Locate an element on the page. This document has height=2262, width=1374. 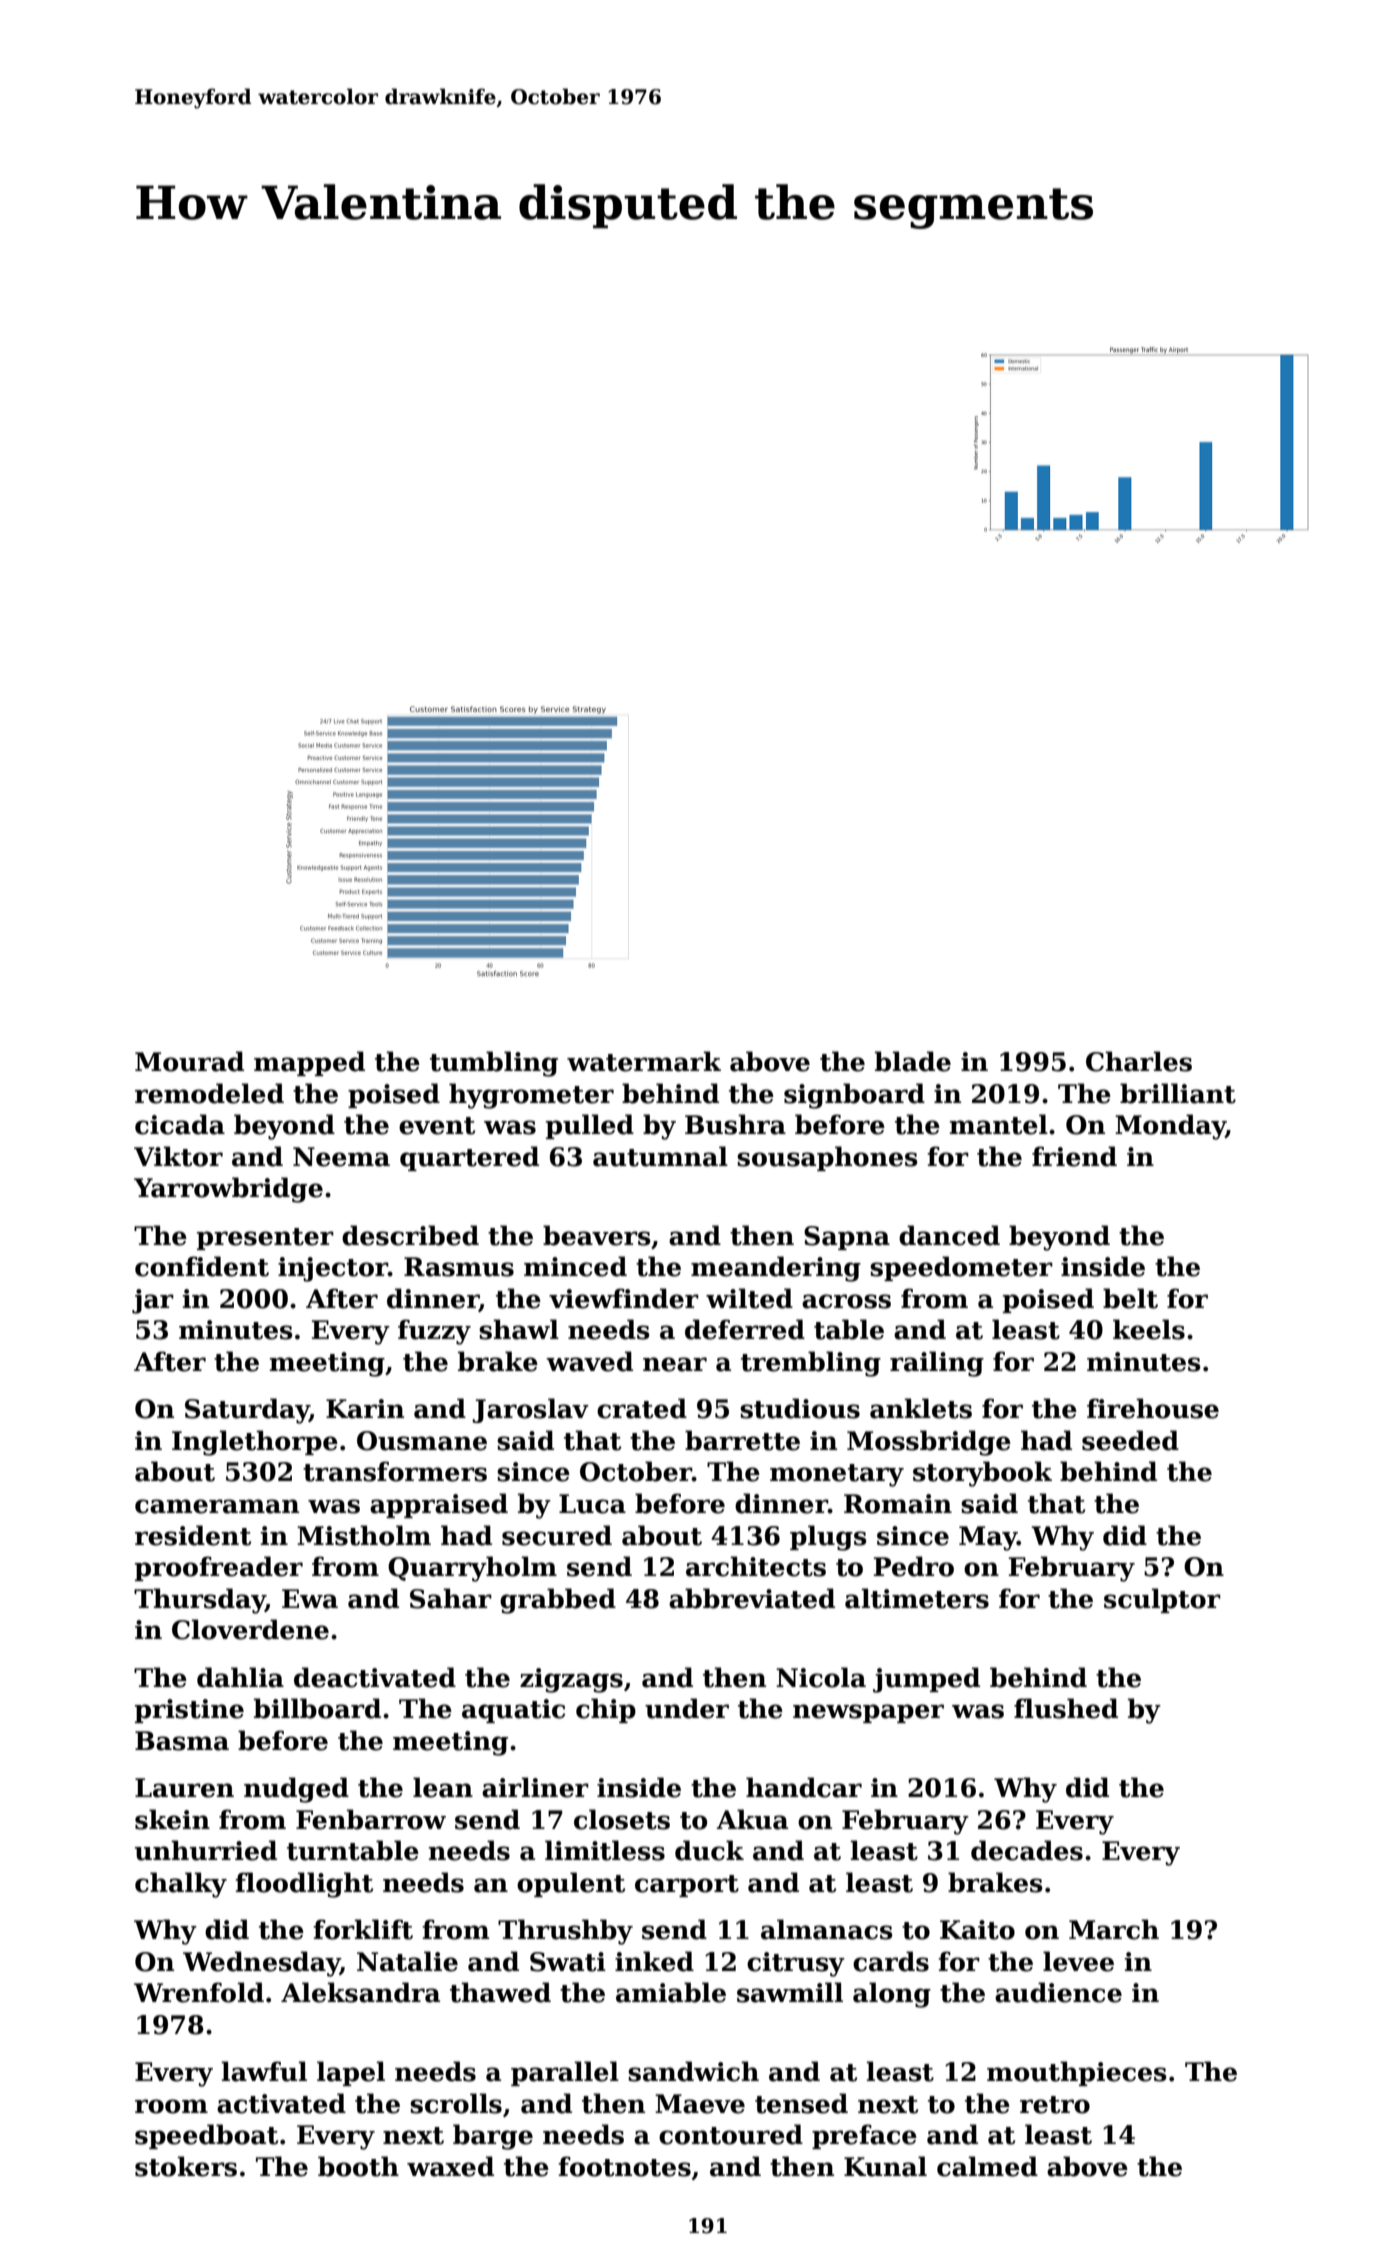
watermark is located at coordinates (644, 1061).
